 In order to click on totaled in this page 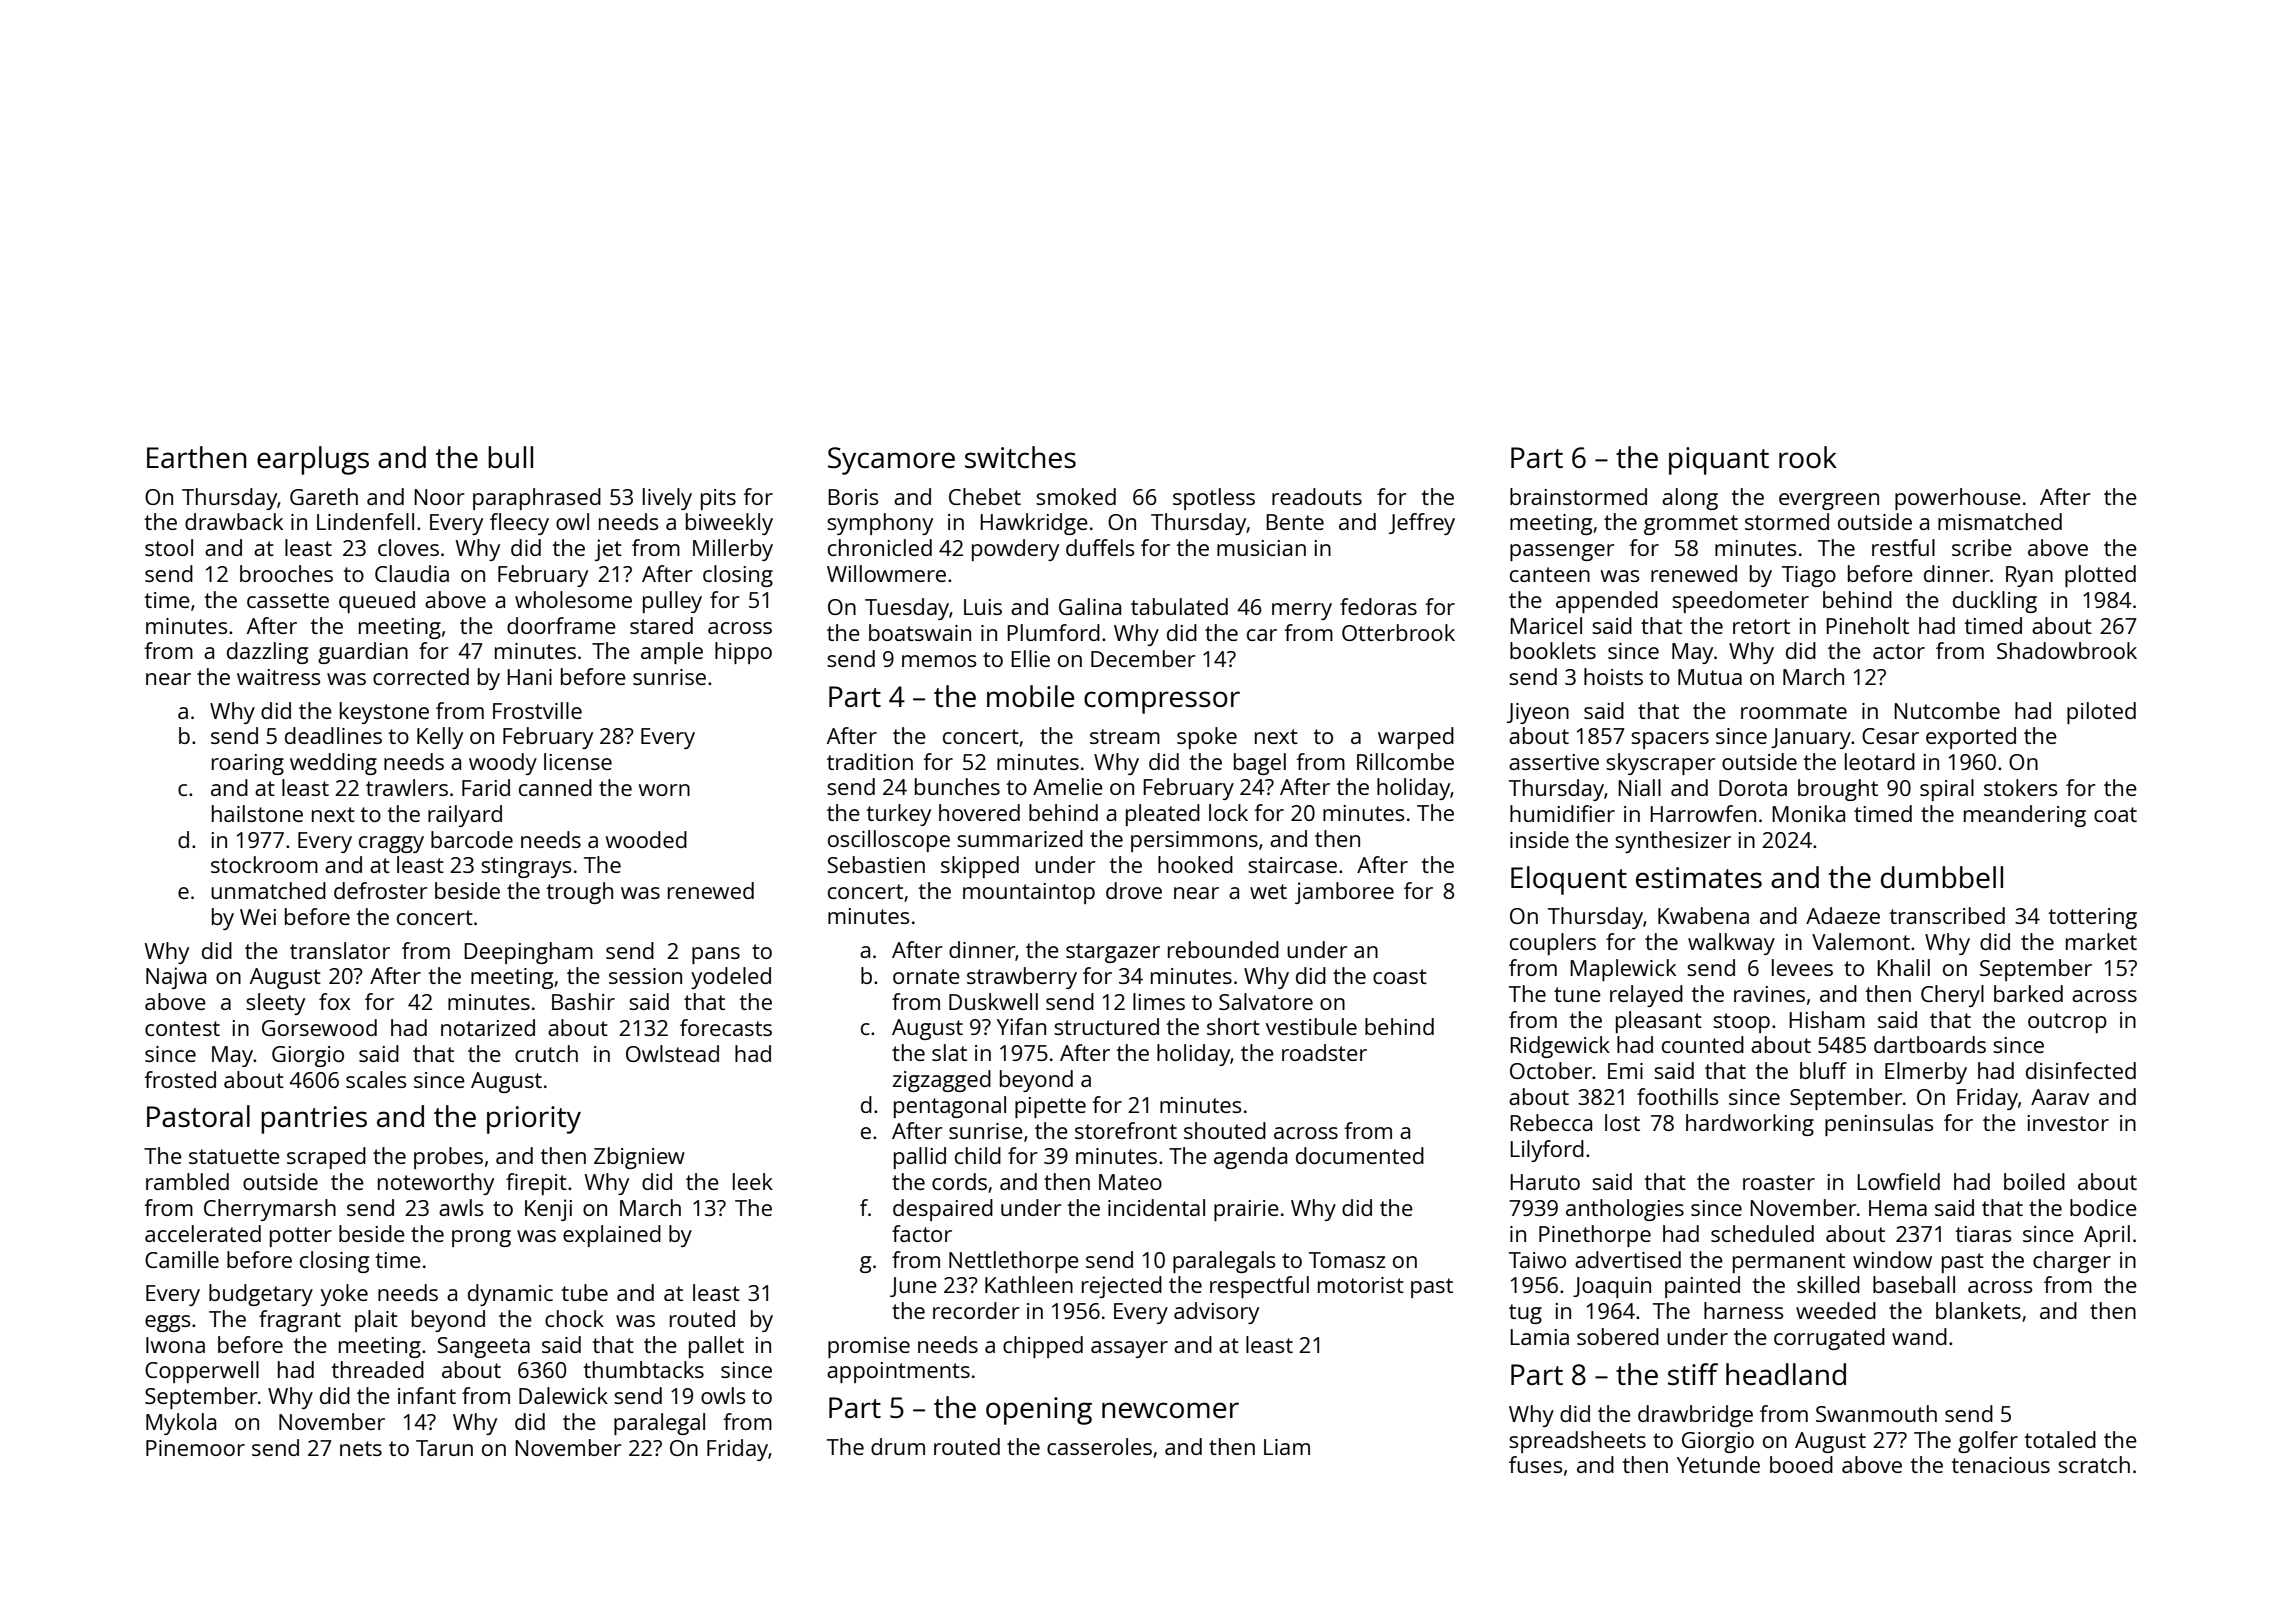, I will do `click(2060, 1439)`.
